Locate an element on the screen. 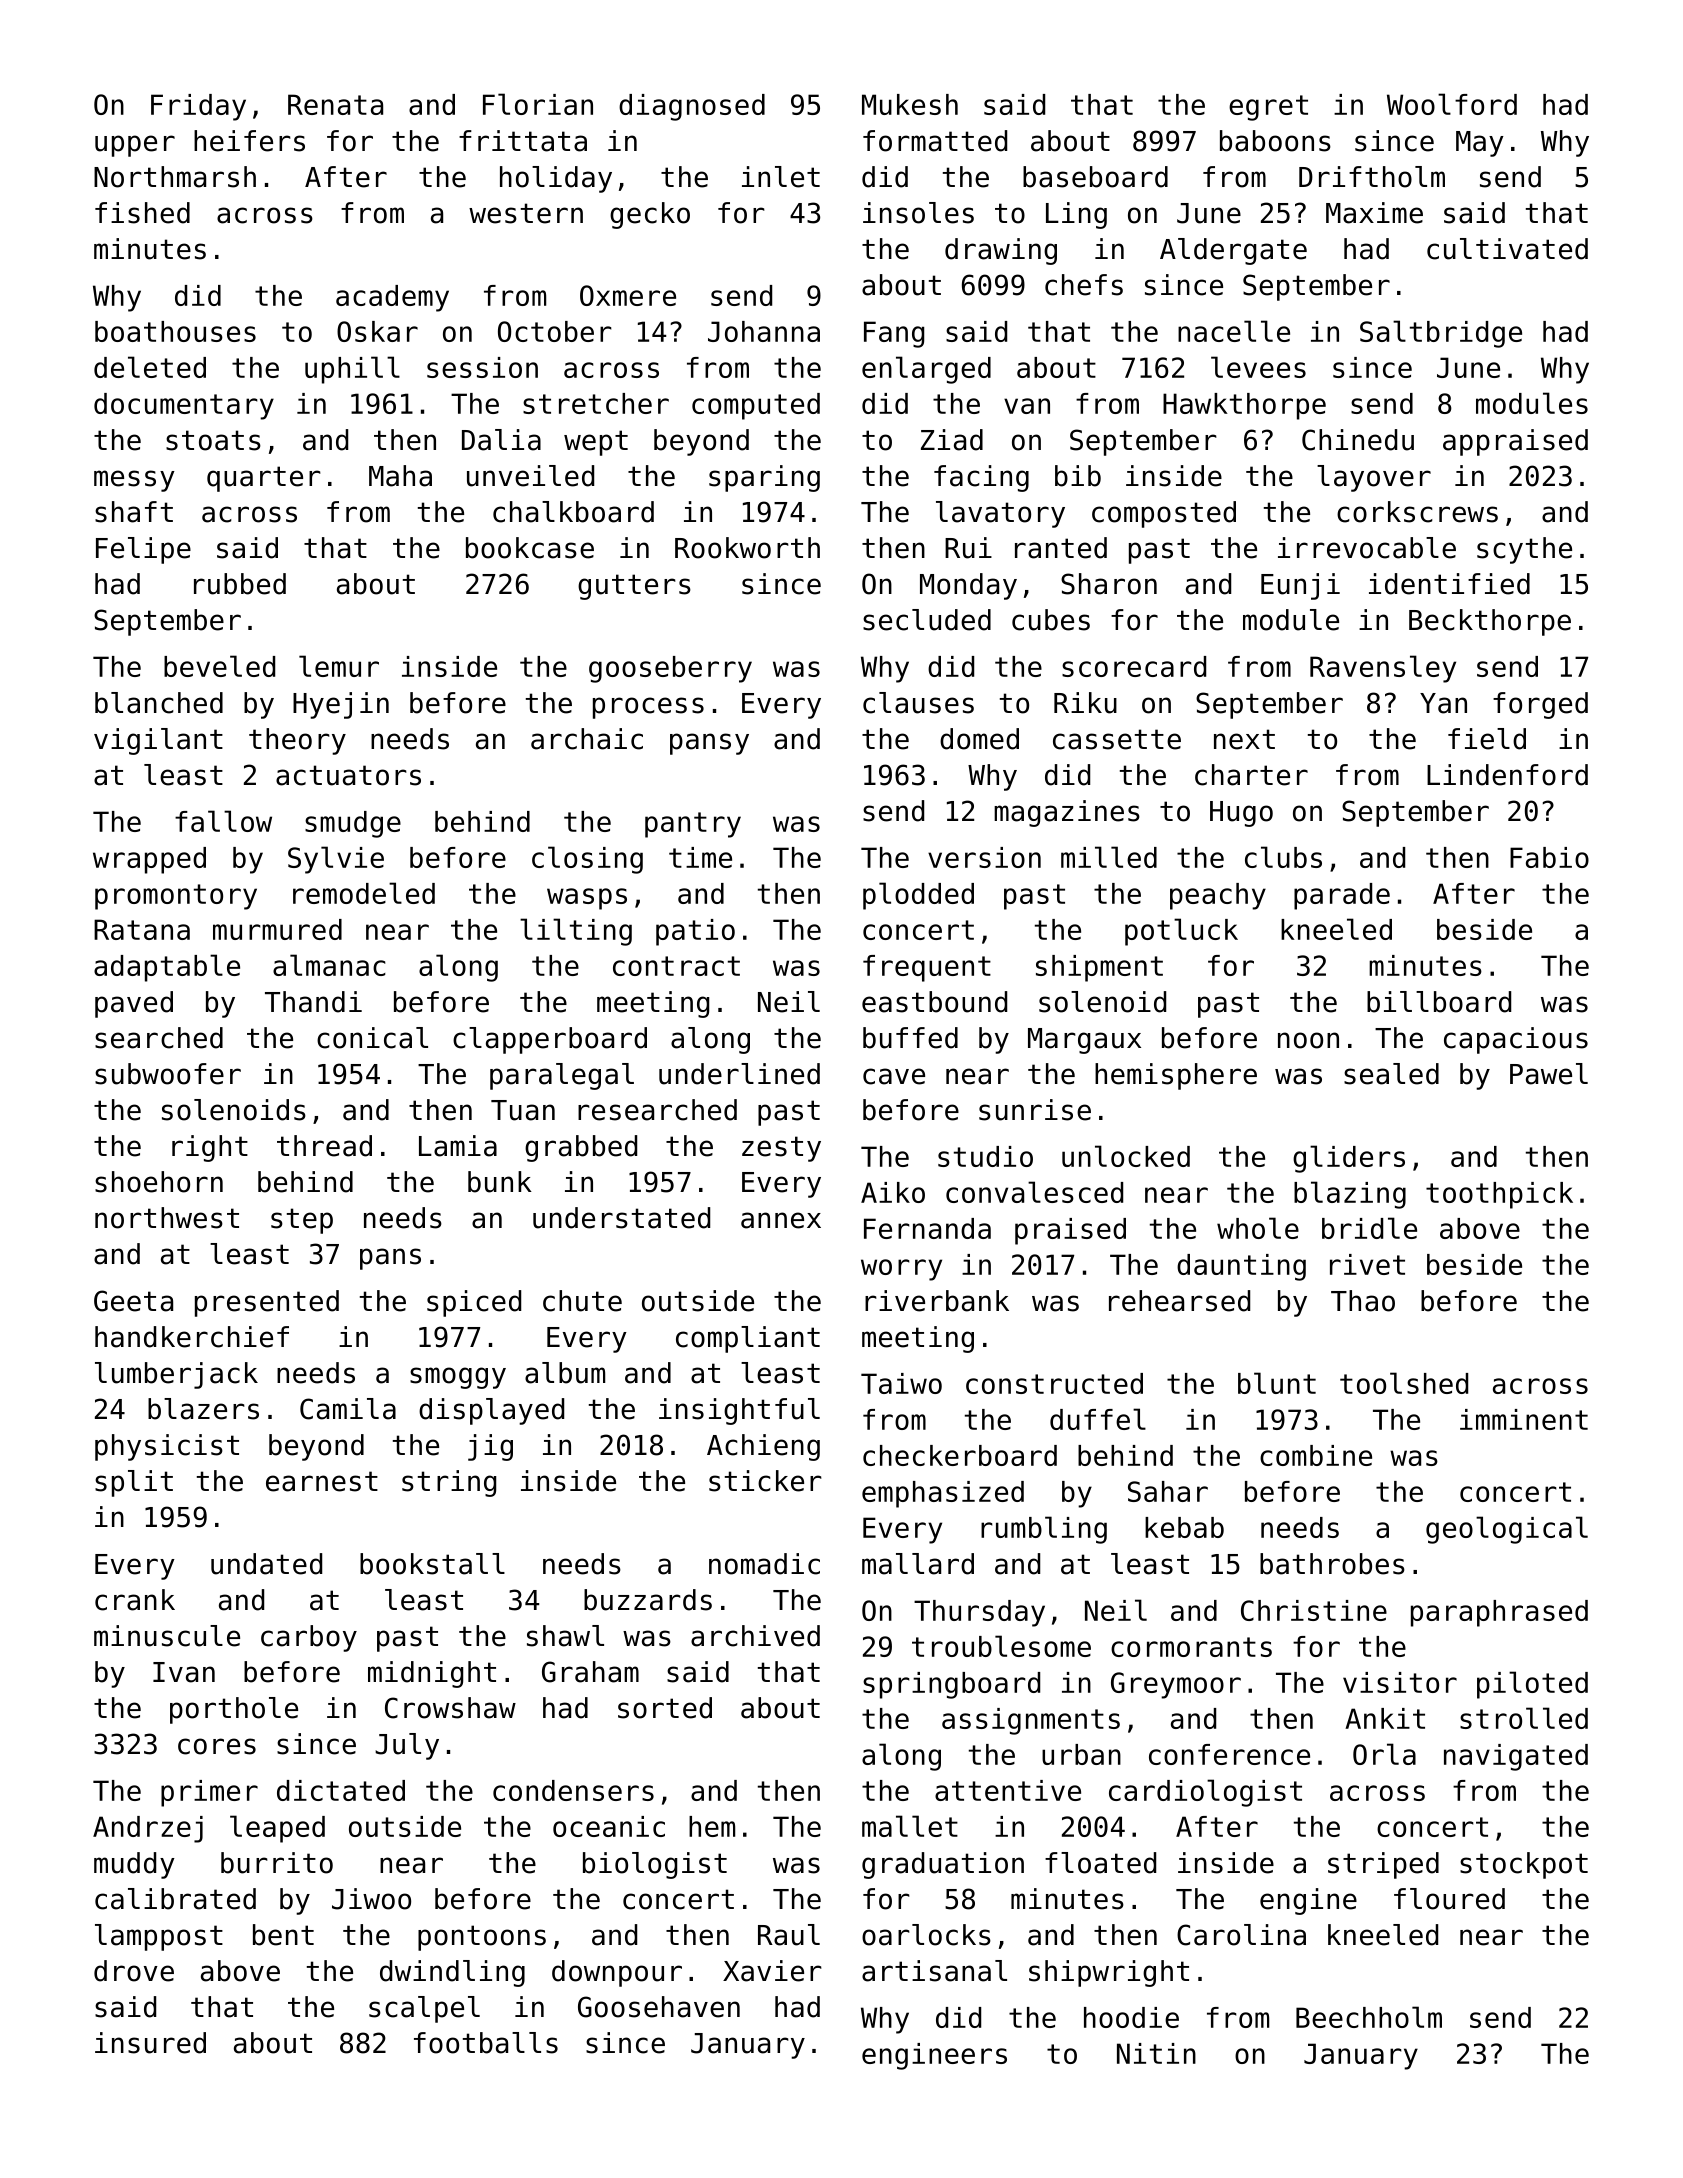 The image size is (1683, 2178). peachy is located at coordinates (1218, 896).
